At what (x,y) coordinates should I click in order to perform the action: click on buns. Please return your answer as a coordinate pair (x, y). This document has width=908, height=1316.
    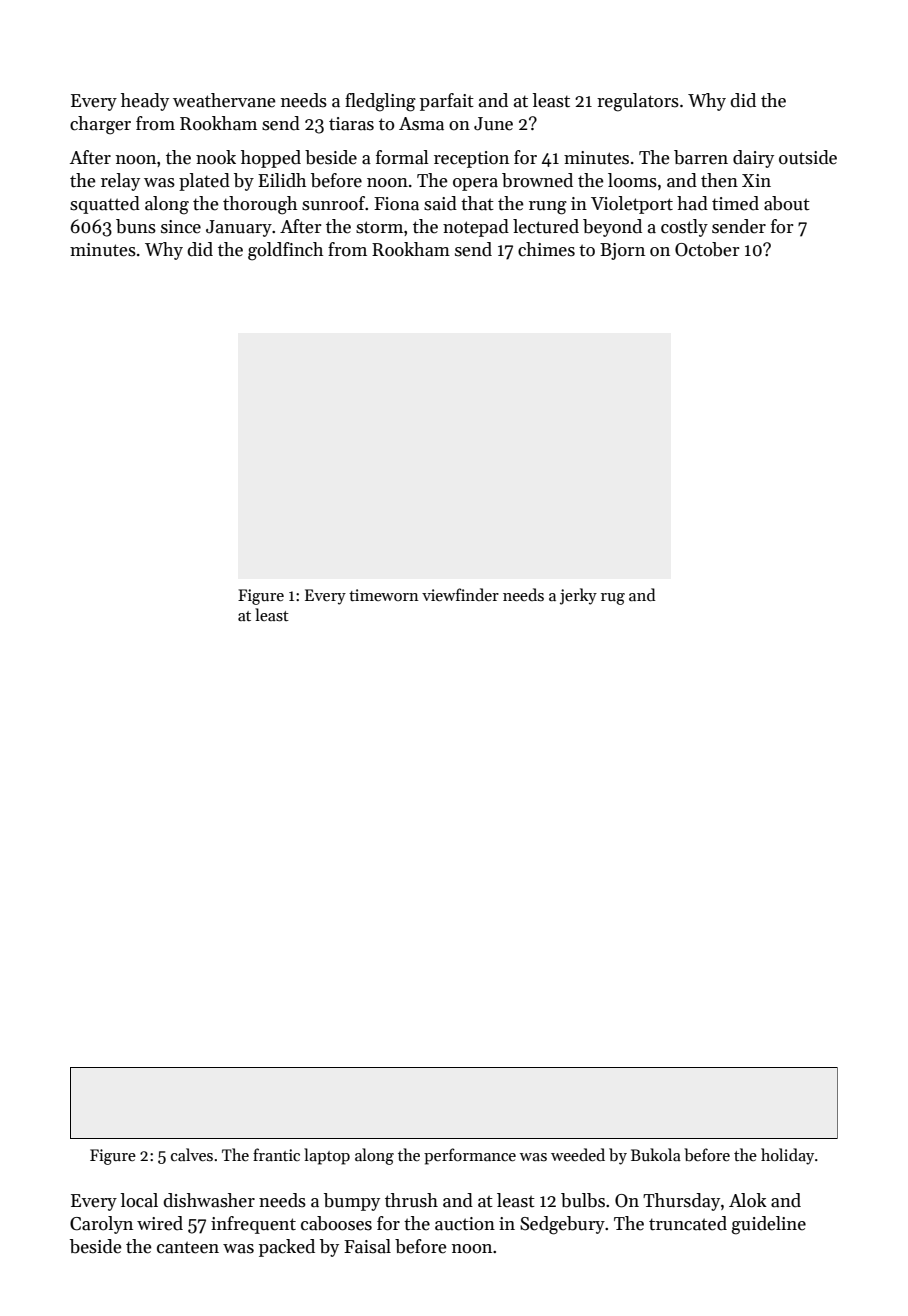
    Looking at the image, I should click on (136, 226).
